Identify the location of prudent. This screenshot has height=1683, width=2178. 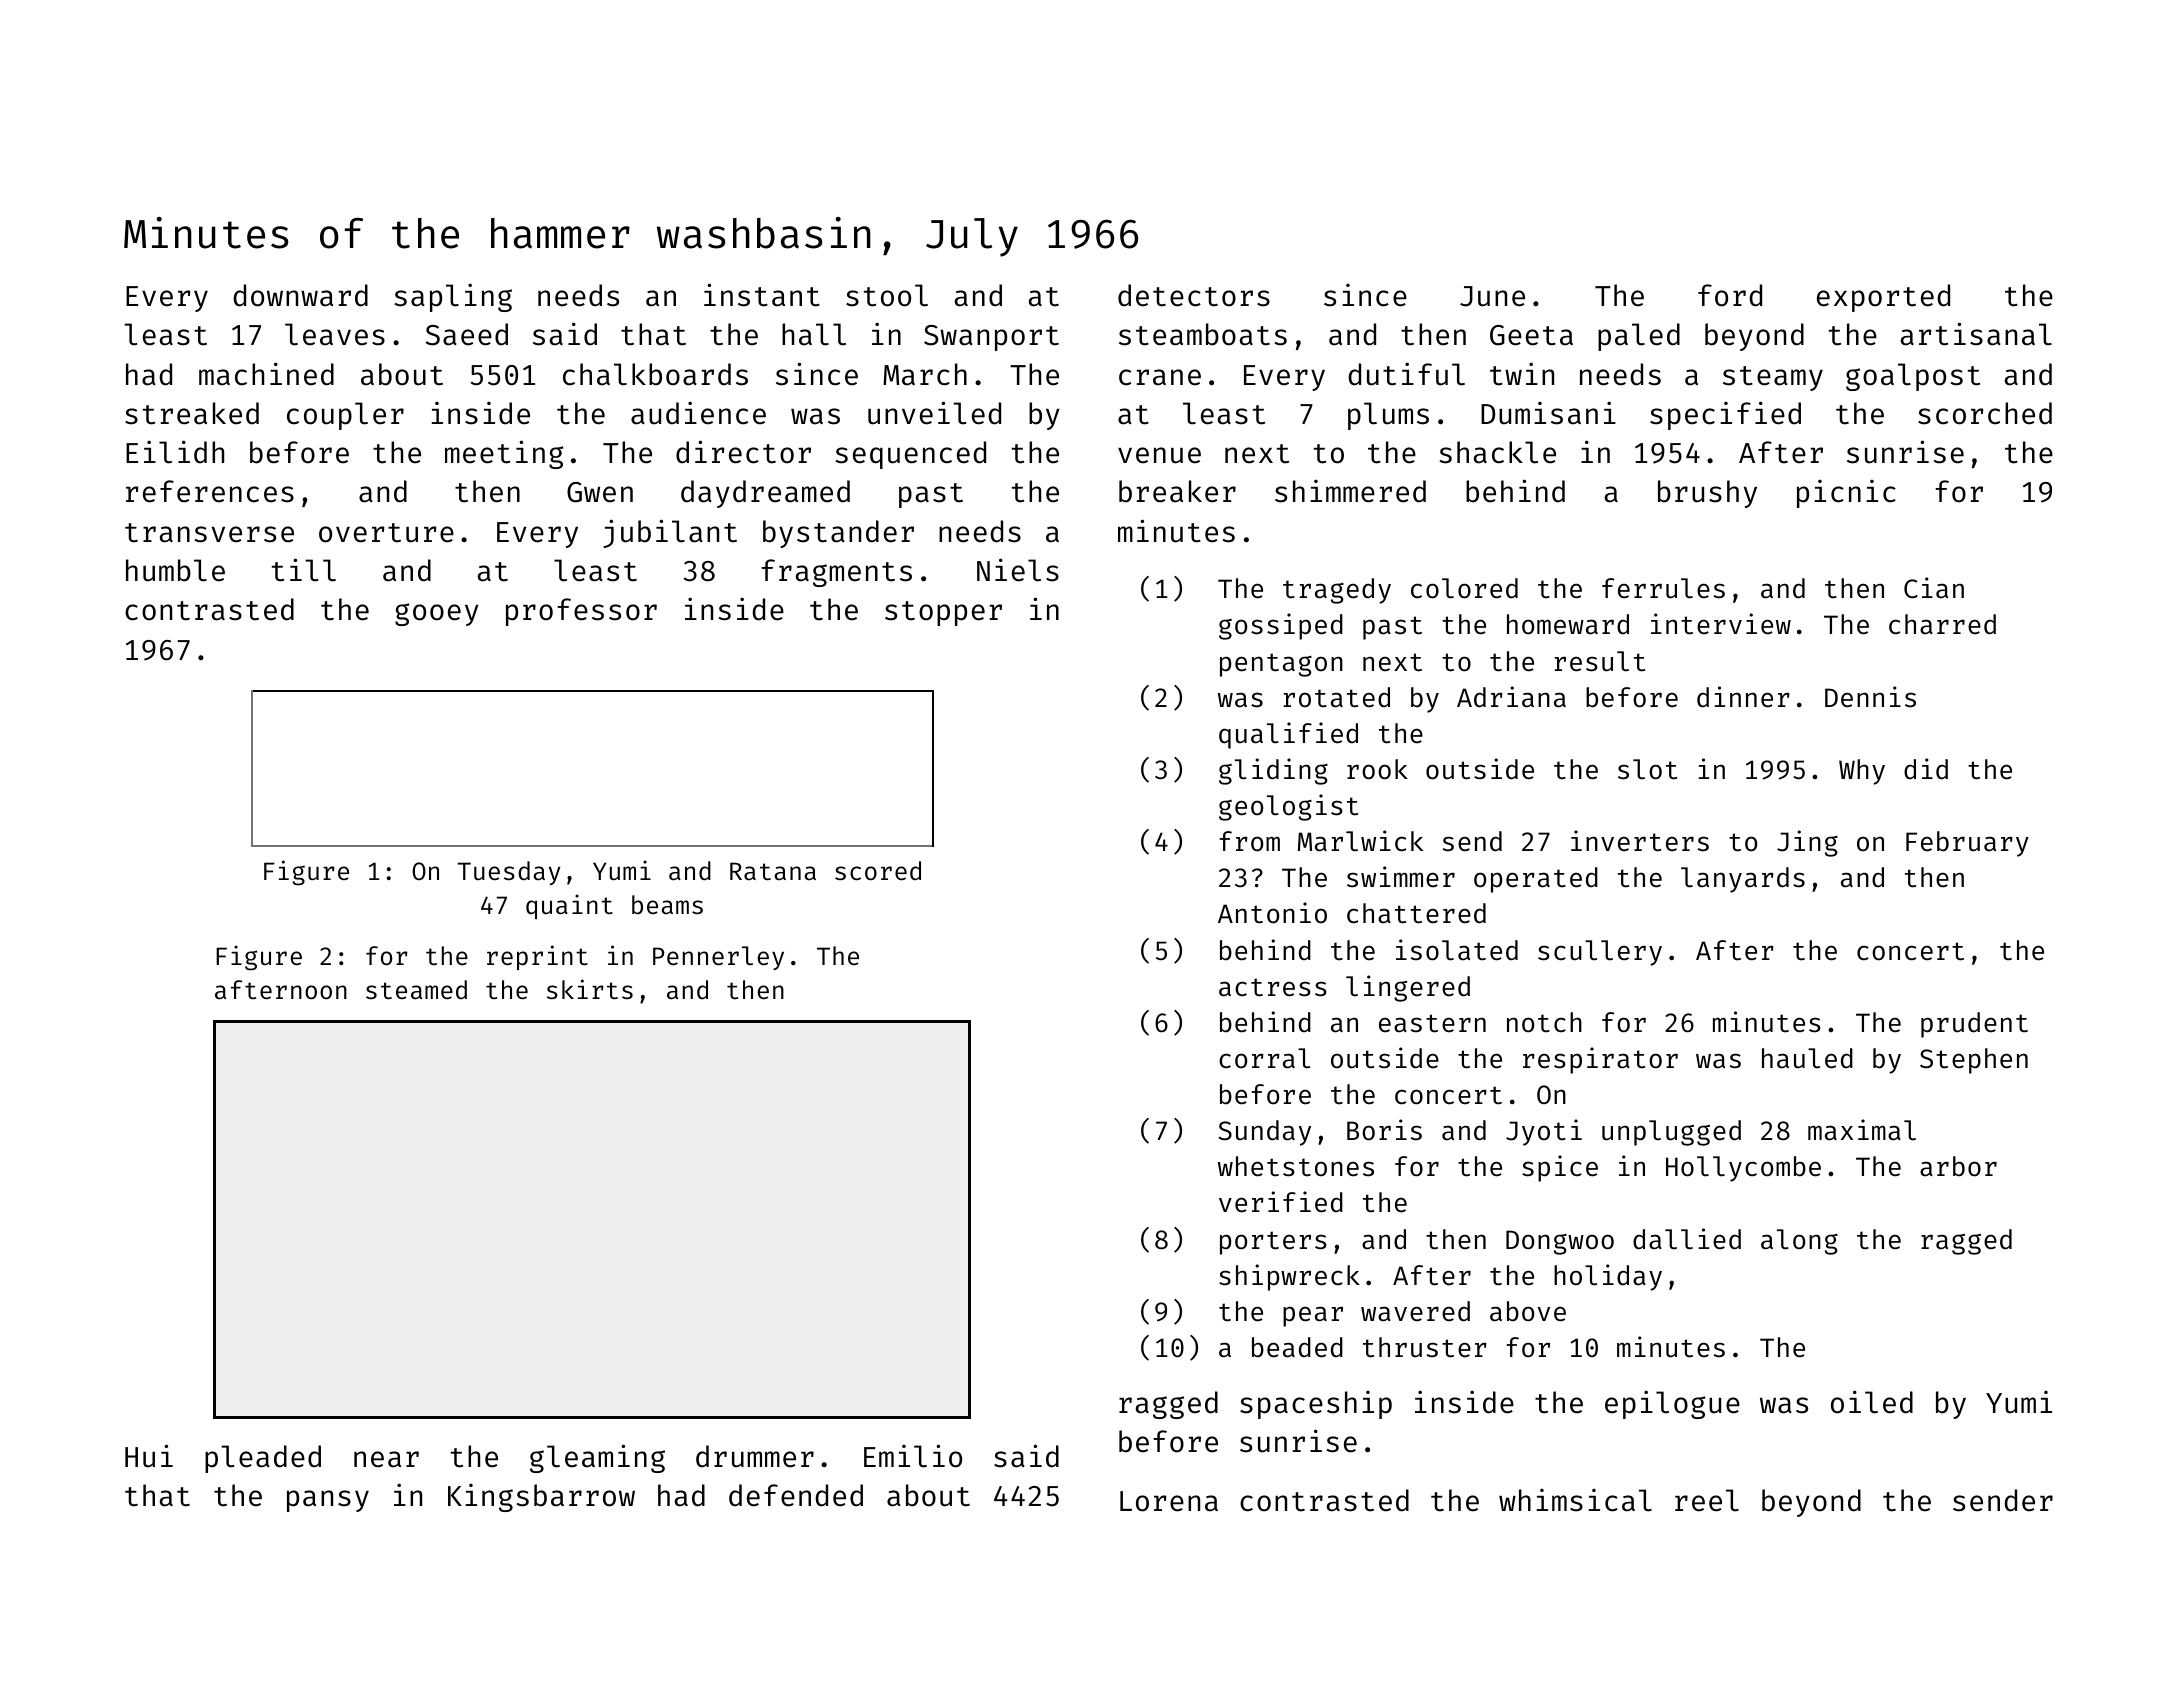
(1974, 1025).
